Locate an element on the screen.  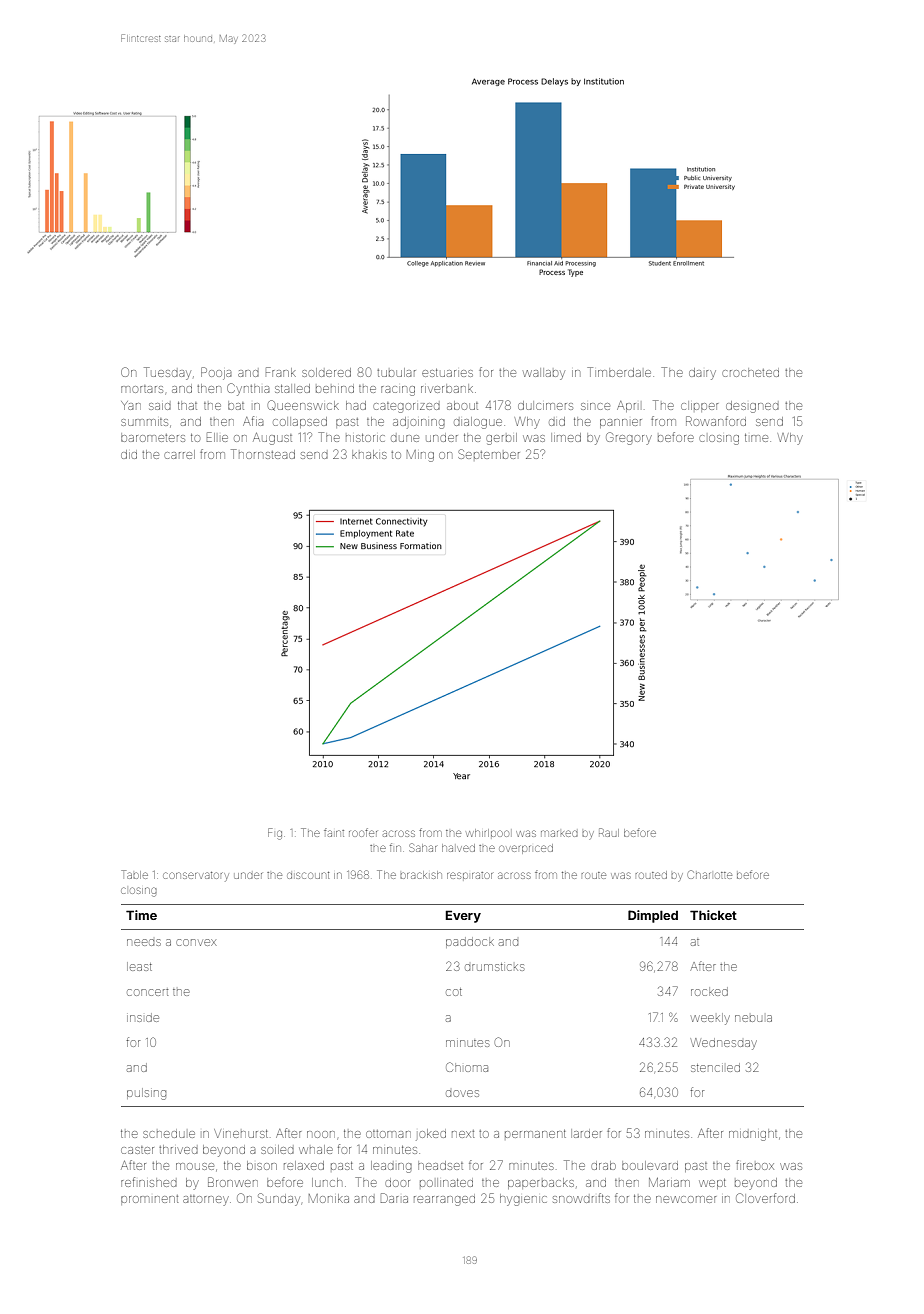
Pooja is located at coordinates (216, 373).
